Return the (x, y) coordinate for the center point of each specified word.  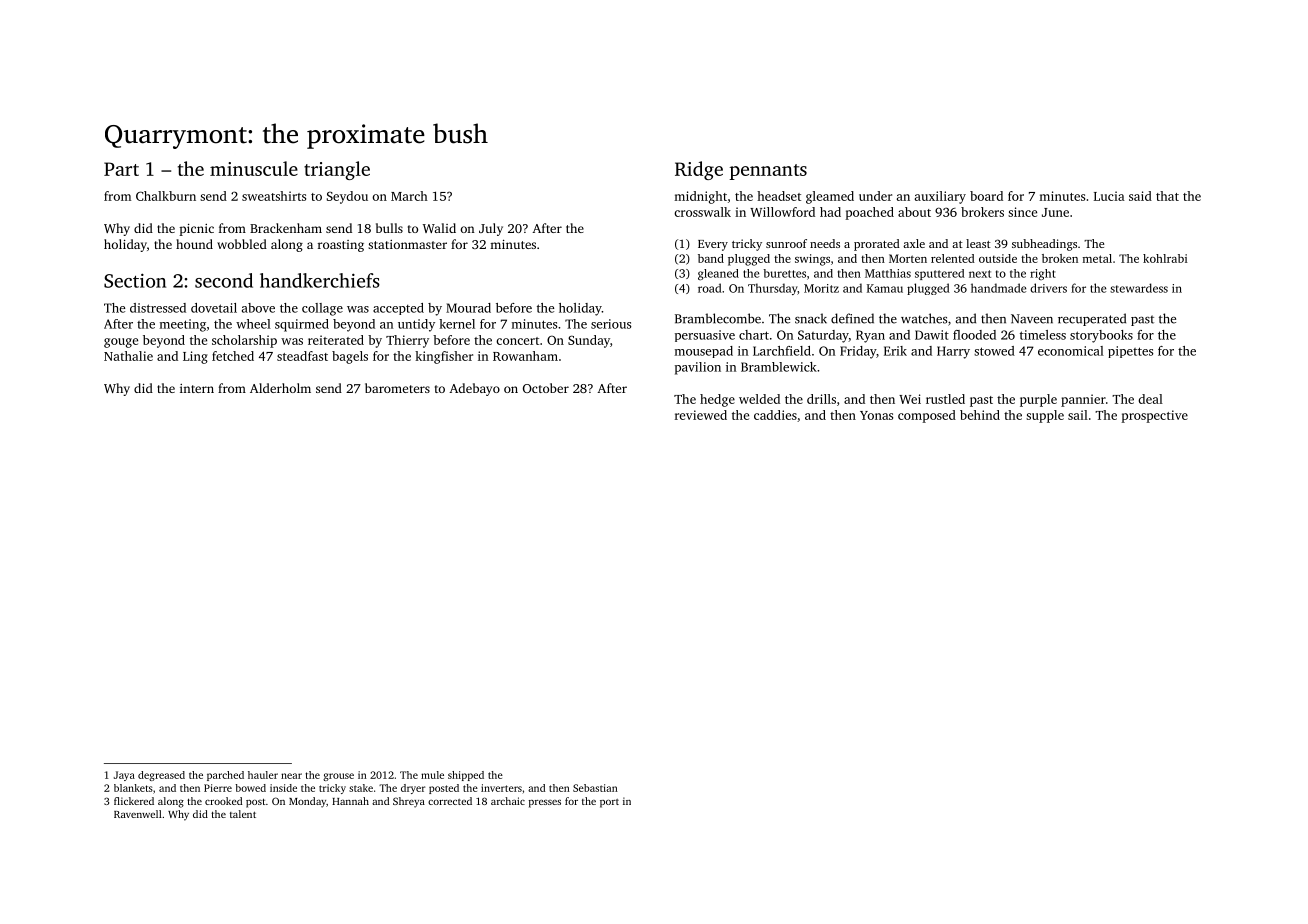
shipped (466, 776)
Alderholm (280, 388)
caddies (775, 415)
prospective (1154, 416)
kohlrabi (1165, 258)
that (1167, 196)
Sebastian (595, 788)
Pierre (218, 788)
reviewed (701, 415)
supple (1045, 416)
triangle (337, 170)
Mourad (468, 308)
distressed (158, 308)
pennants (768, 172)
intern (197, 388)
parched (225, 776)
